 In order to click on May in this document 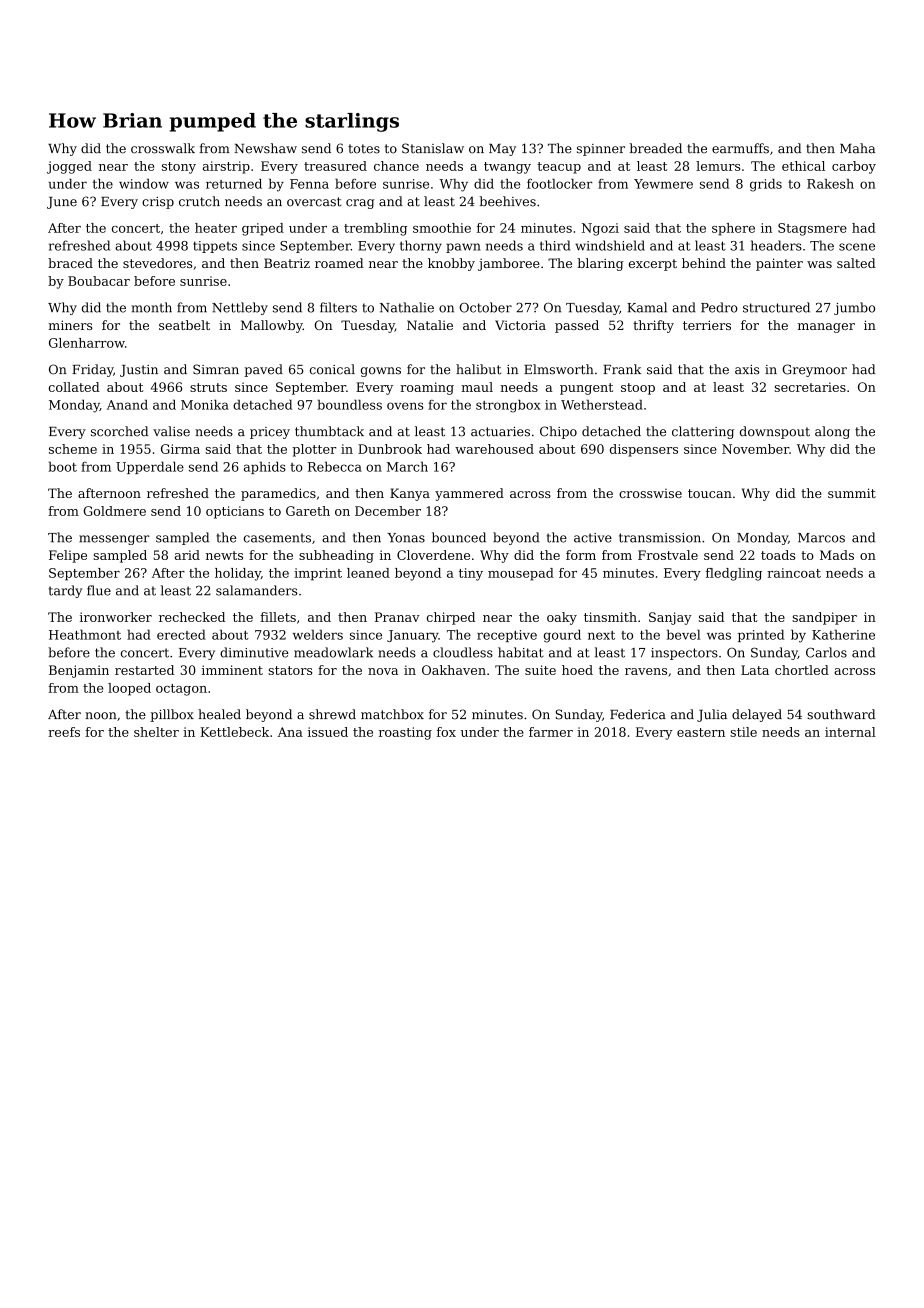, I will do `click(502, 150)`.
